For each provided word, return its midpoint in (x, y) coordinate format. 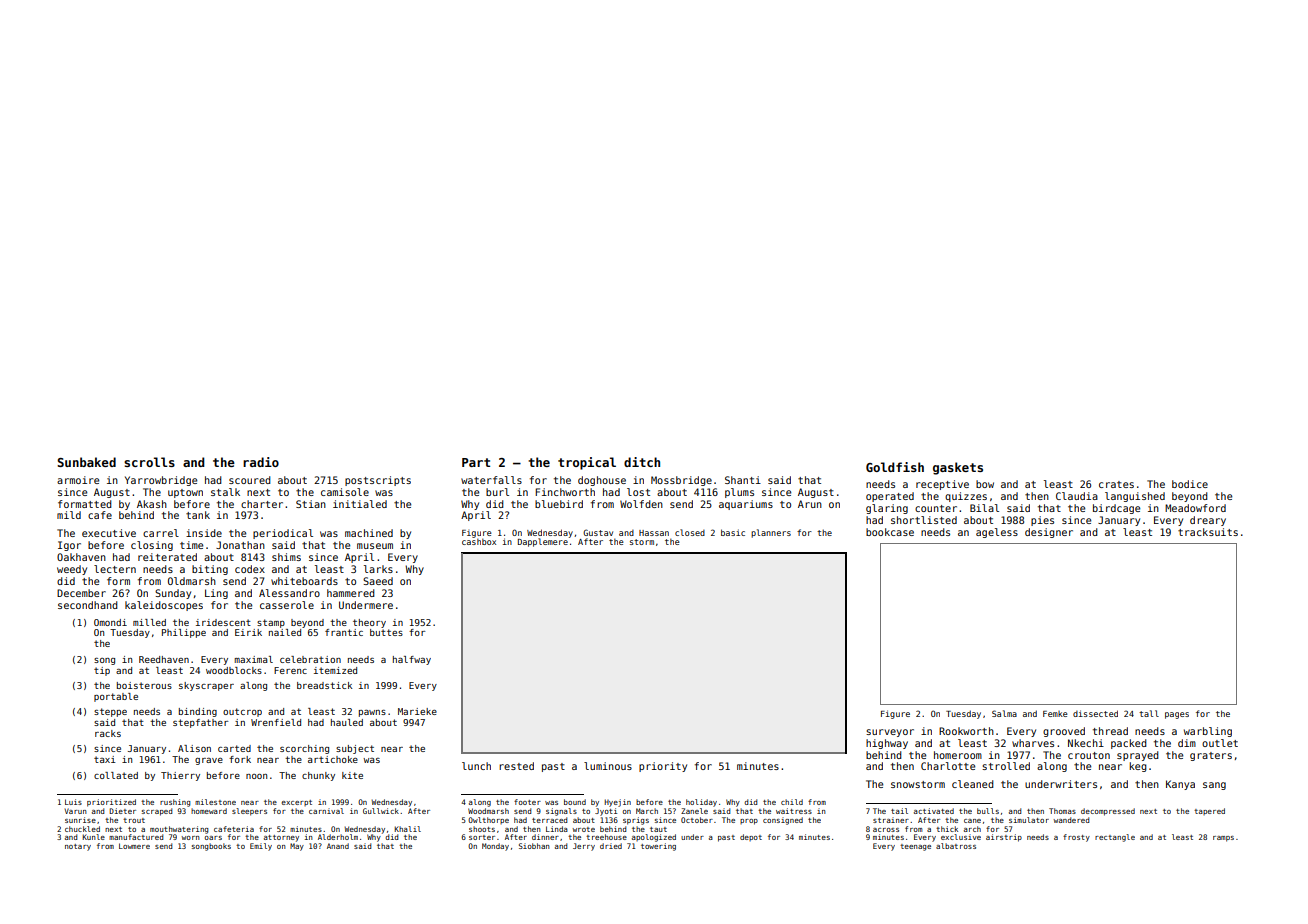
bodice (1190, 484)
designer (1049, 533)
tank (198, 515)
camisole (345, 492)
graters (1211, 756)
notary (78, 847)
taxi (105, 759)
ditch (642, 462)
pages (1177, 715)
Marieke (417, 711)
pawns (372, 713)
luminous (608, 766)
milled (149, 622)
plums (739, 493)
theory (369, 623)
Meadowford (1195, 508)
